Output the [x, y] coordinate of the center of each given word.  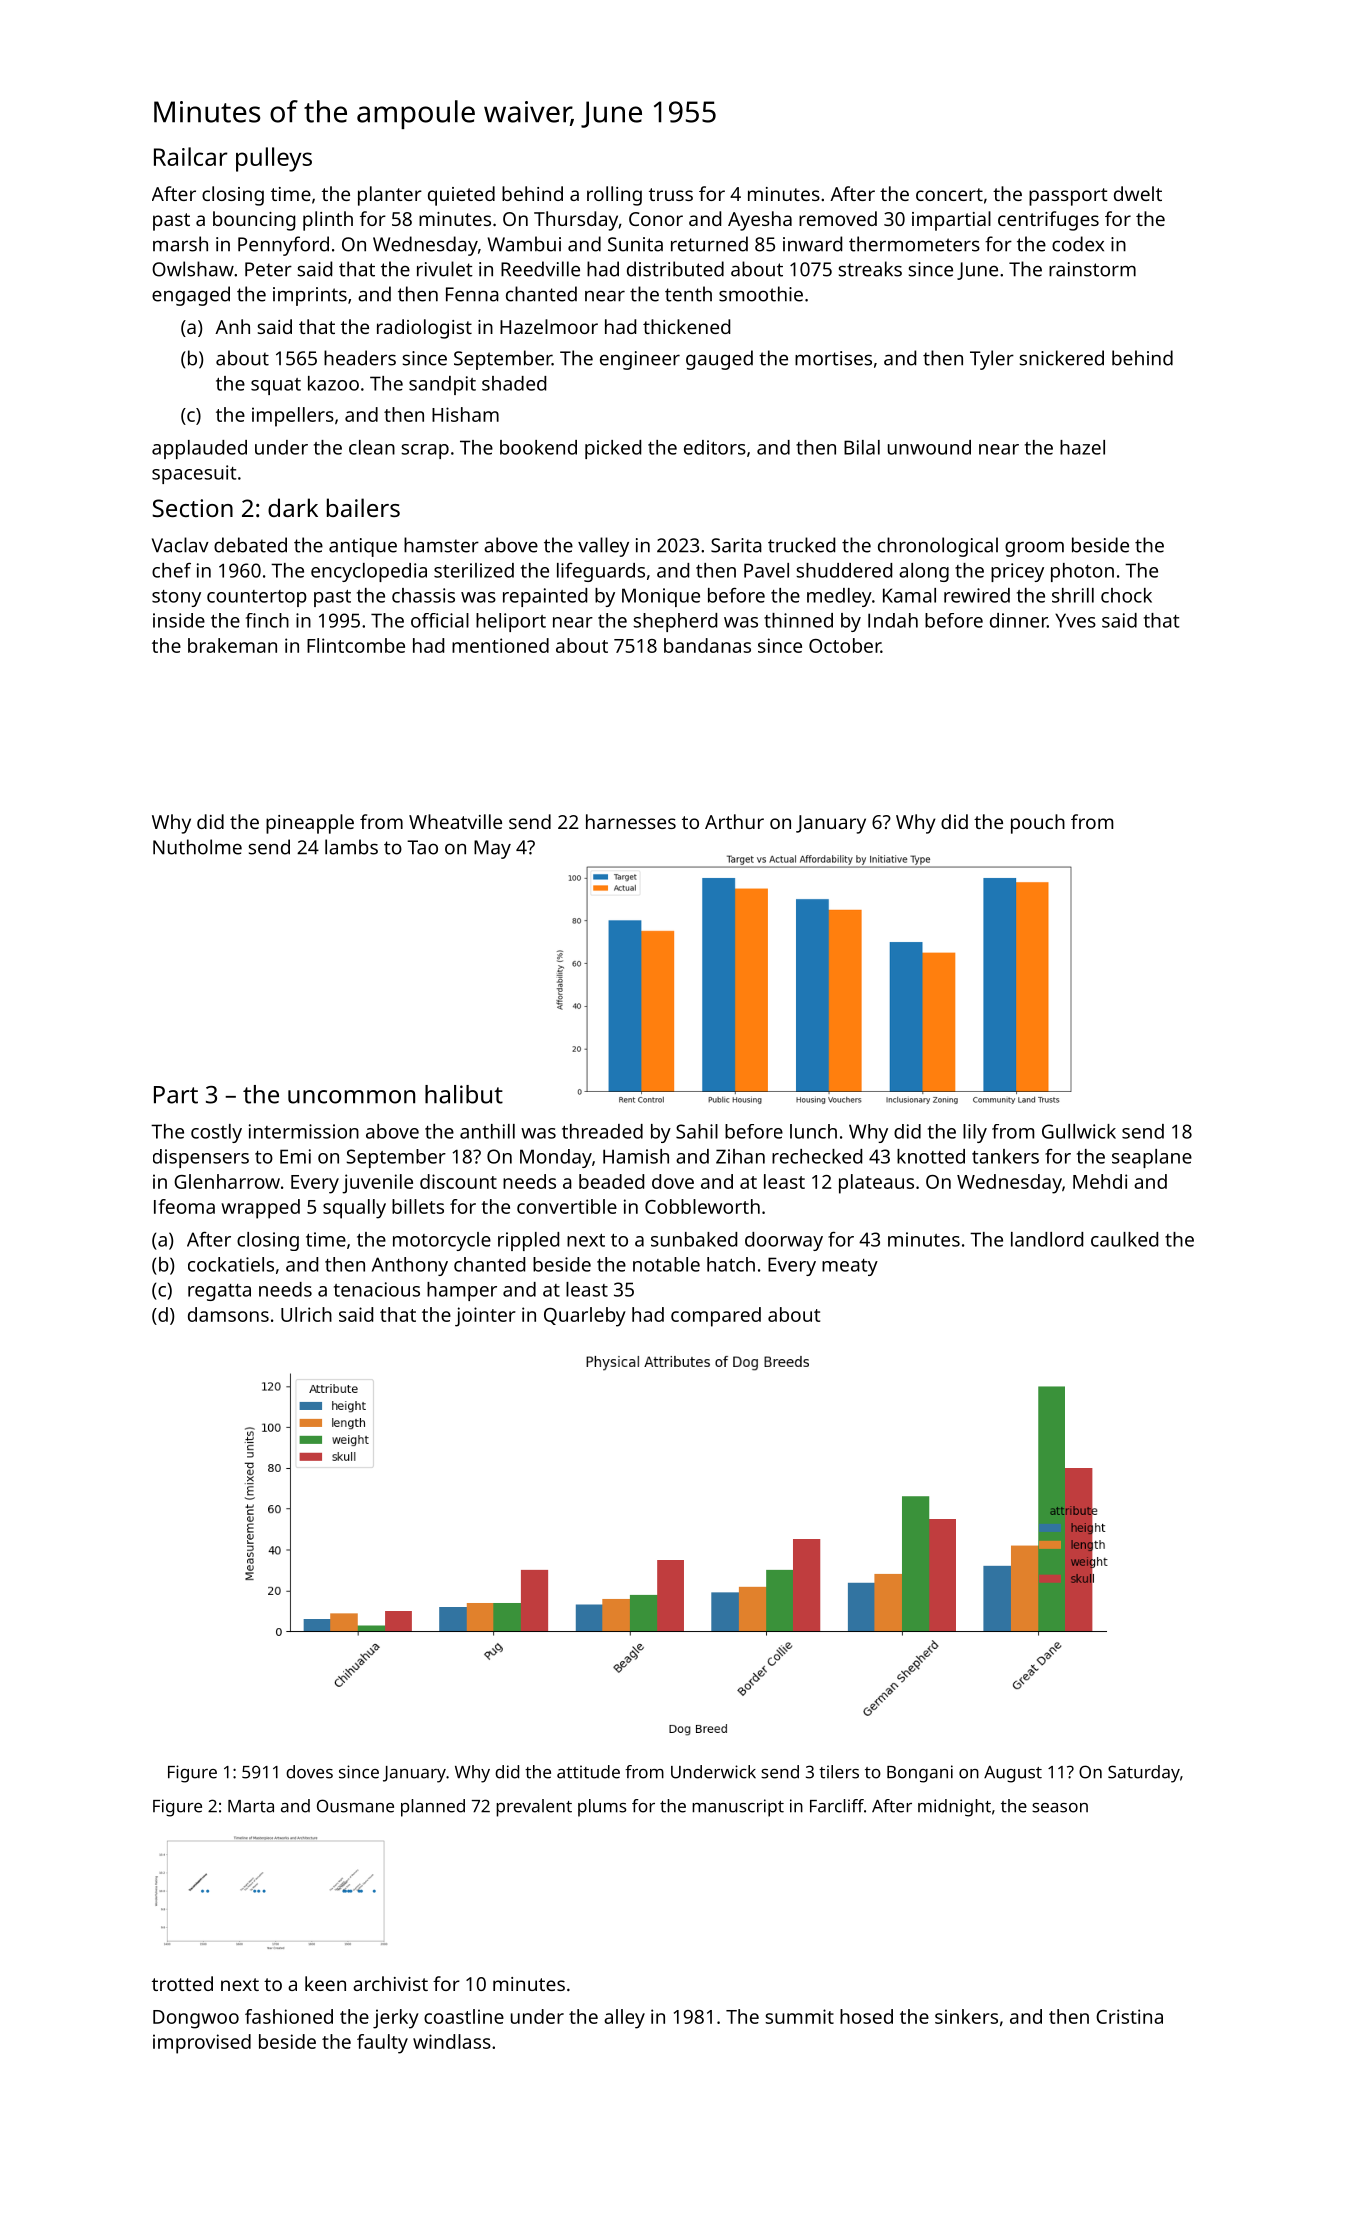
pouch [1038, 824]
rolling [614, 196]
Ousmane [355, 1806]
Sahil [697, 1131]
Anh [232, 326]
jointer [485, 1317]
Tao [422, 847]
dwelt [1138, 193]
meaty [850, 1267]
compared [716, 1317]
